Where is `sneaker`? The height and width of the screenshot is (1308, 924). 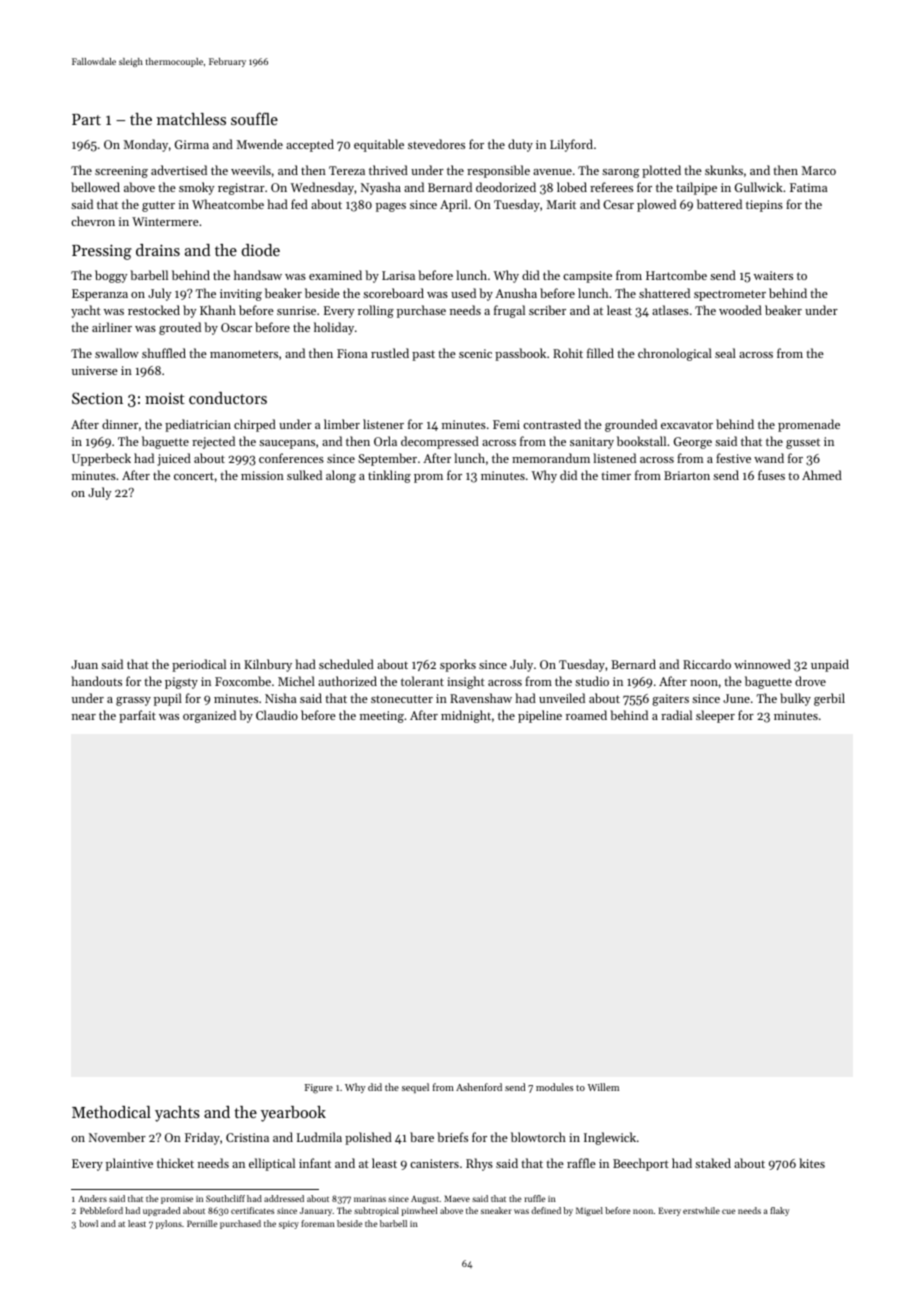
sneaker is located at coordinates (496, 1210).
